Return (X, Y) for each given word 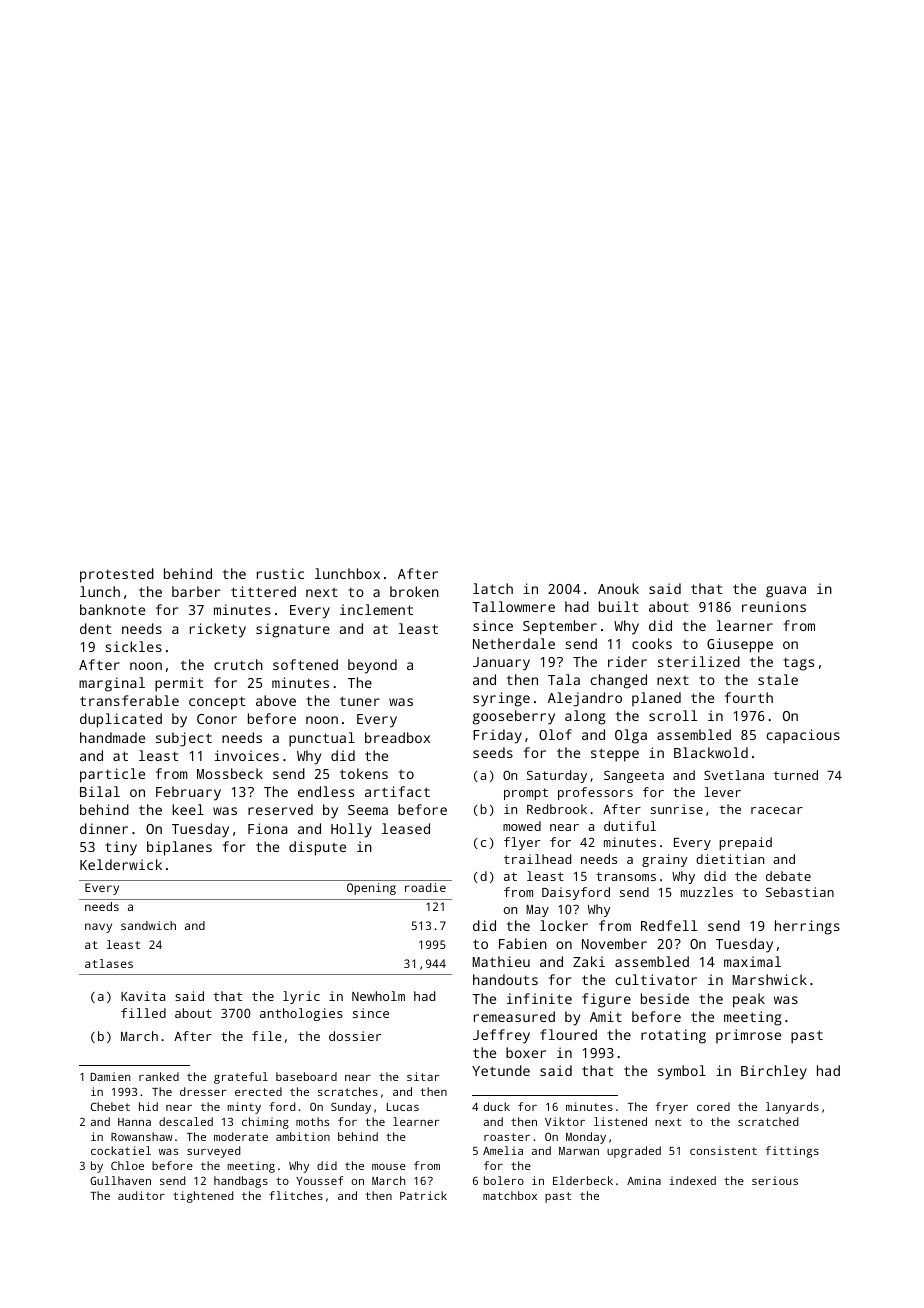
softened (305, 664)
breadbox (397, 737)
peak (749, 1000)
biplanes (179, 848)
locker (564, 925)
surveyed (213, 1152)
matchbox (510, 1195)
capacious (803, 736)
